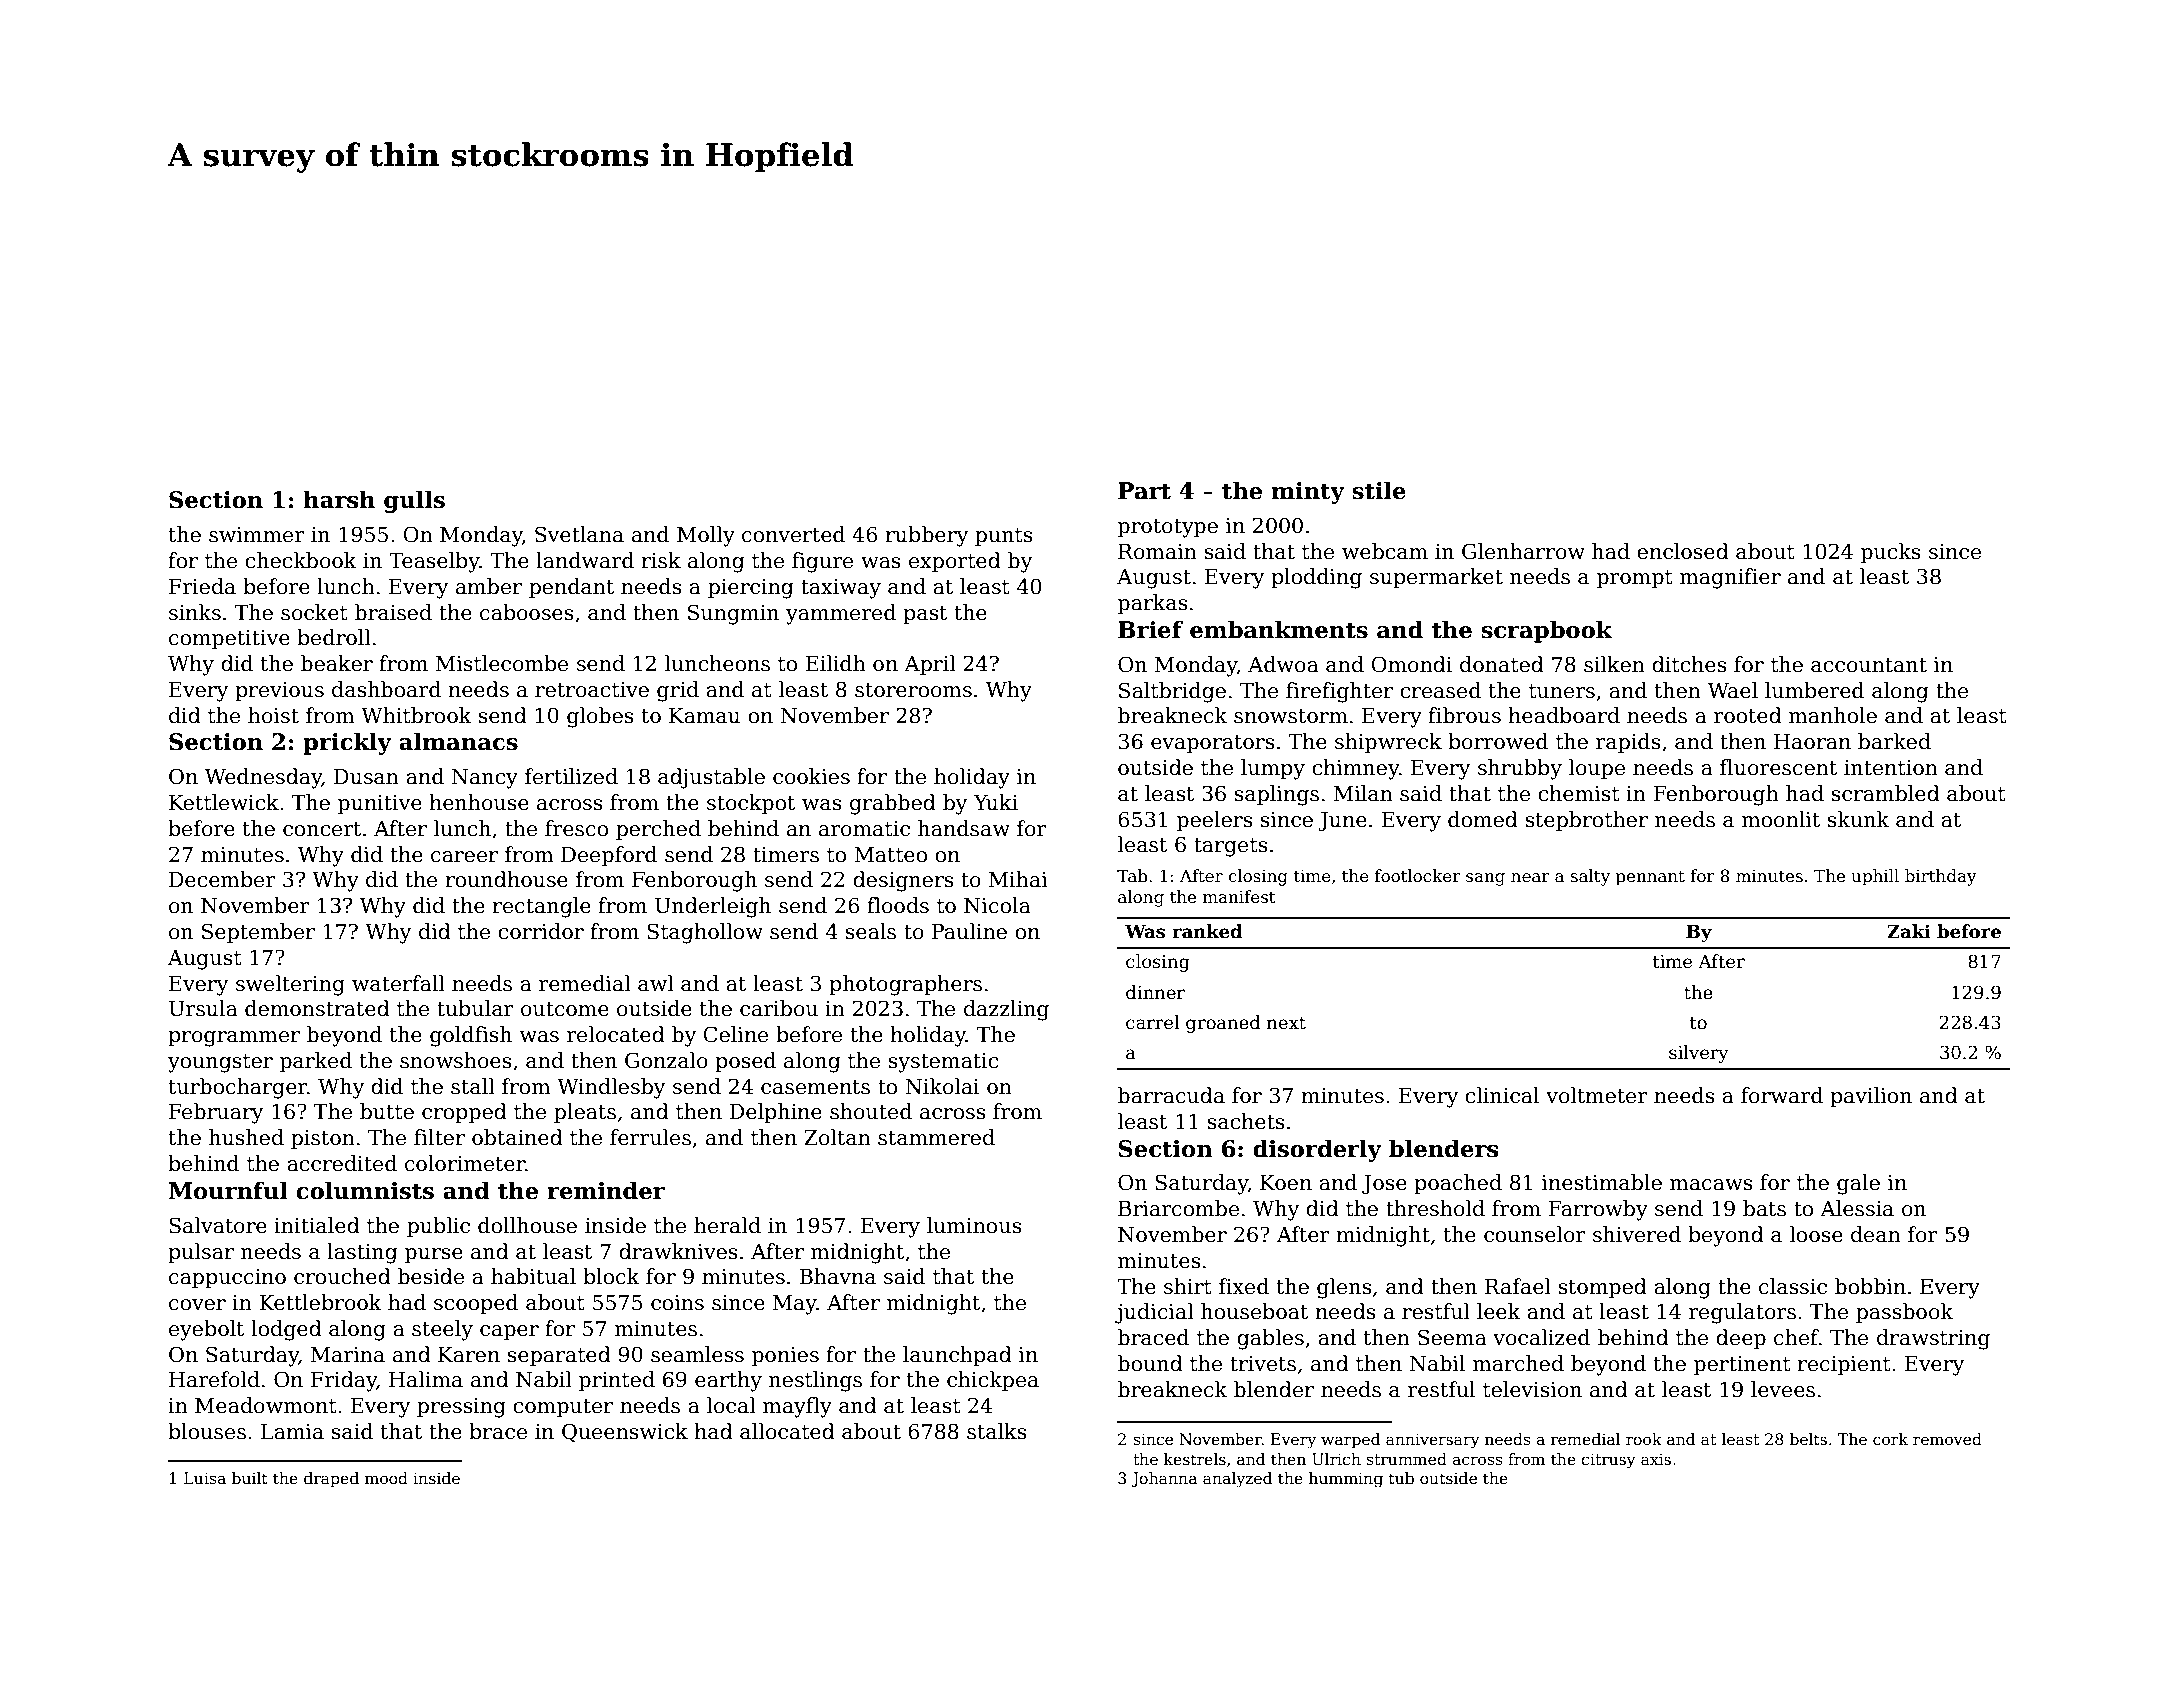 The height and width of the screenshot is (1683, 2178). I want to click on loose, so click(1816, 1234).
